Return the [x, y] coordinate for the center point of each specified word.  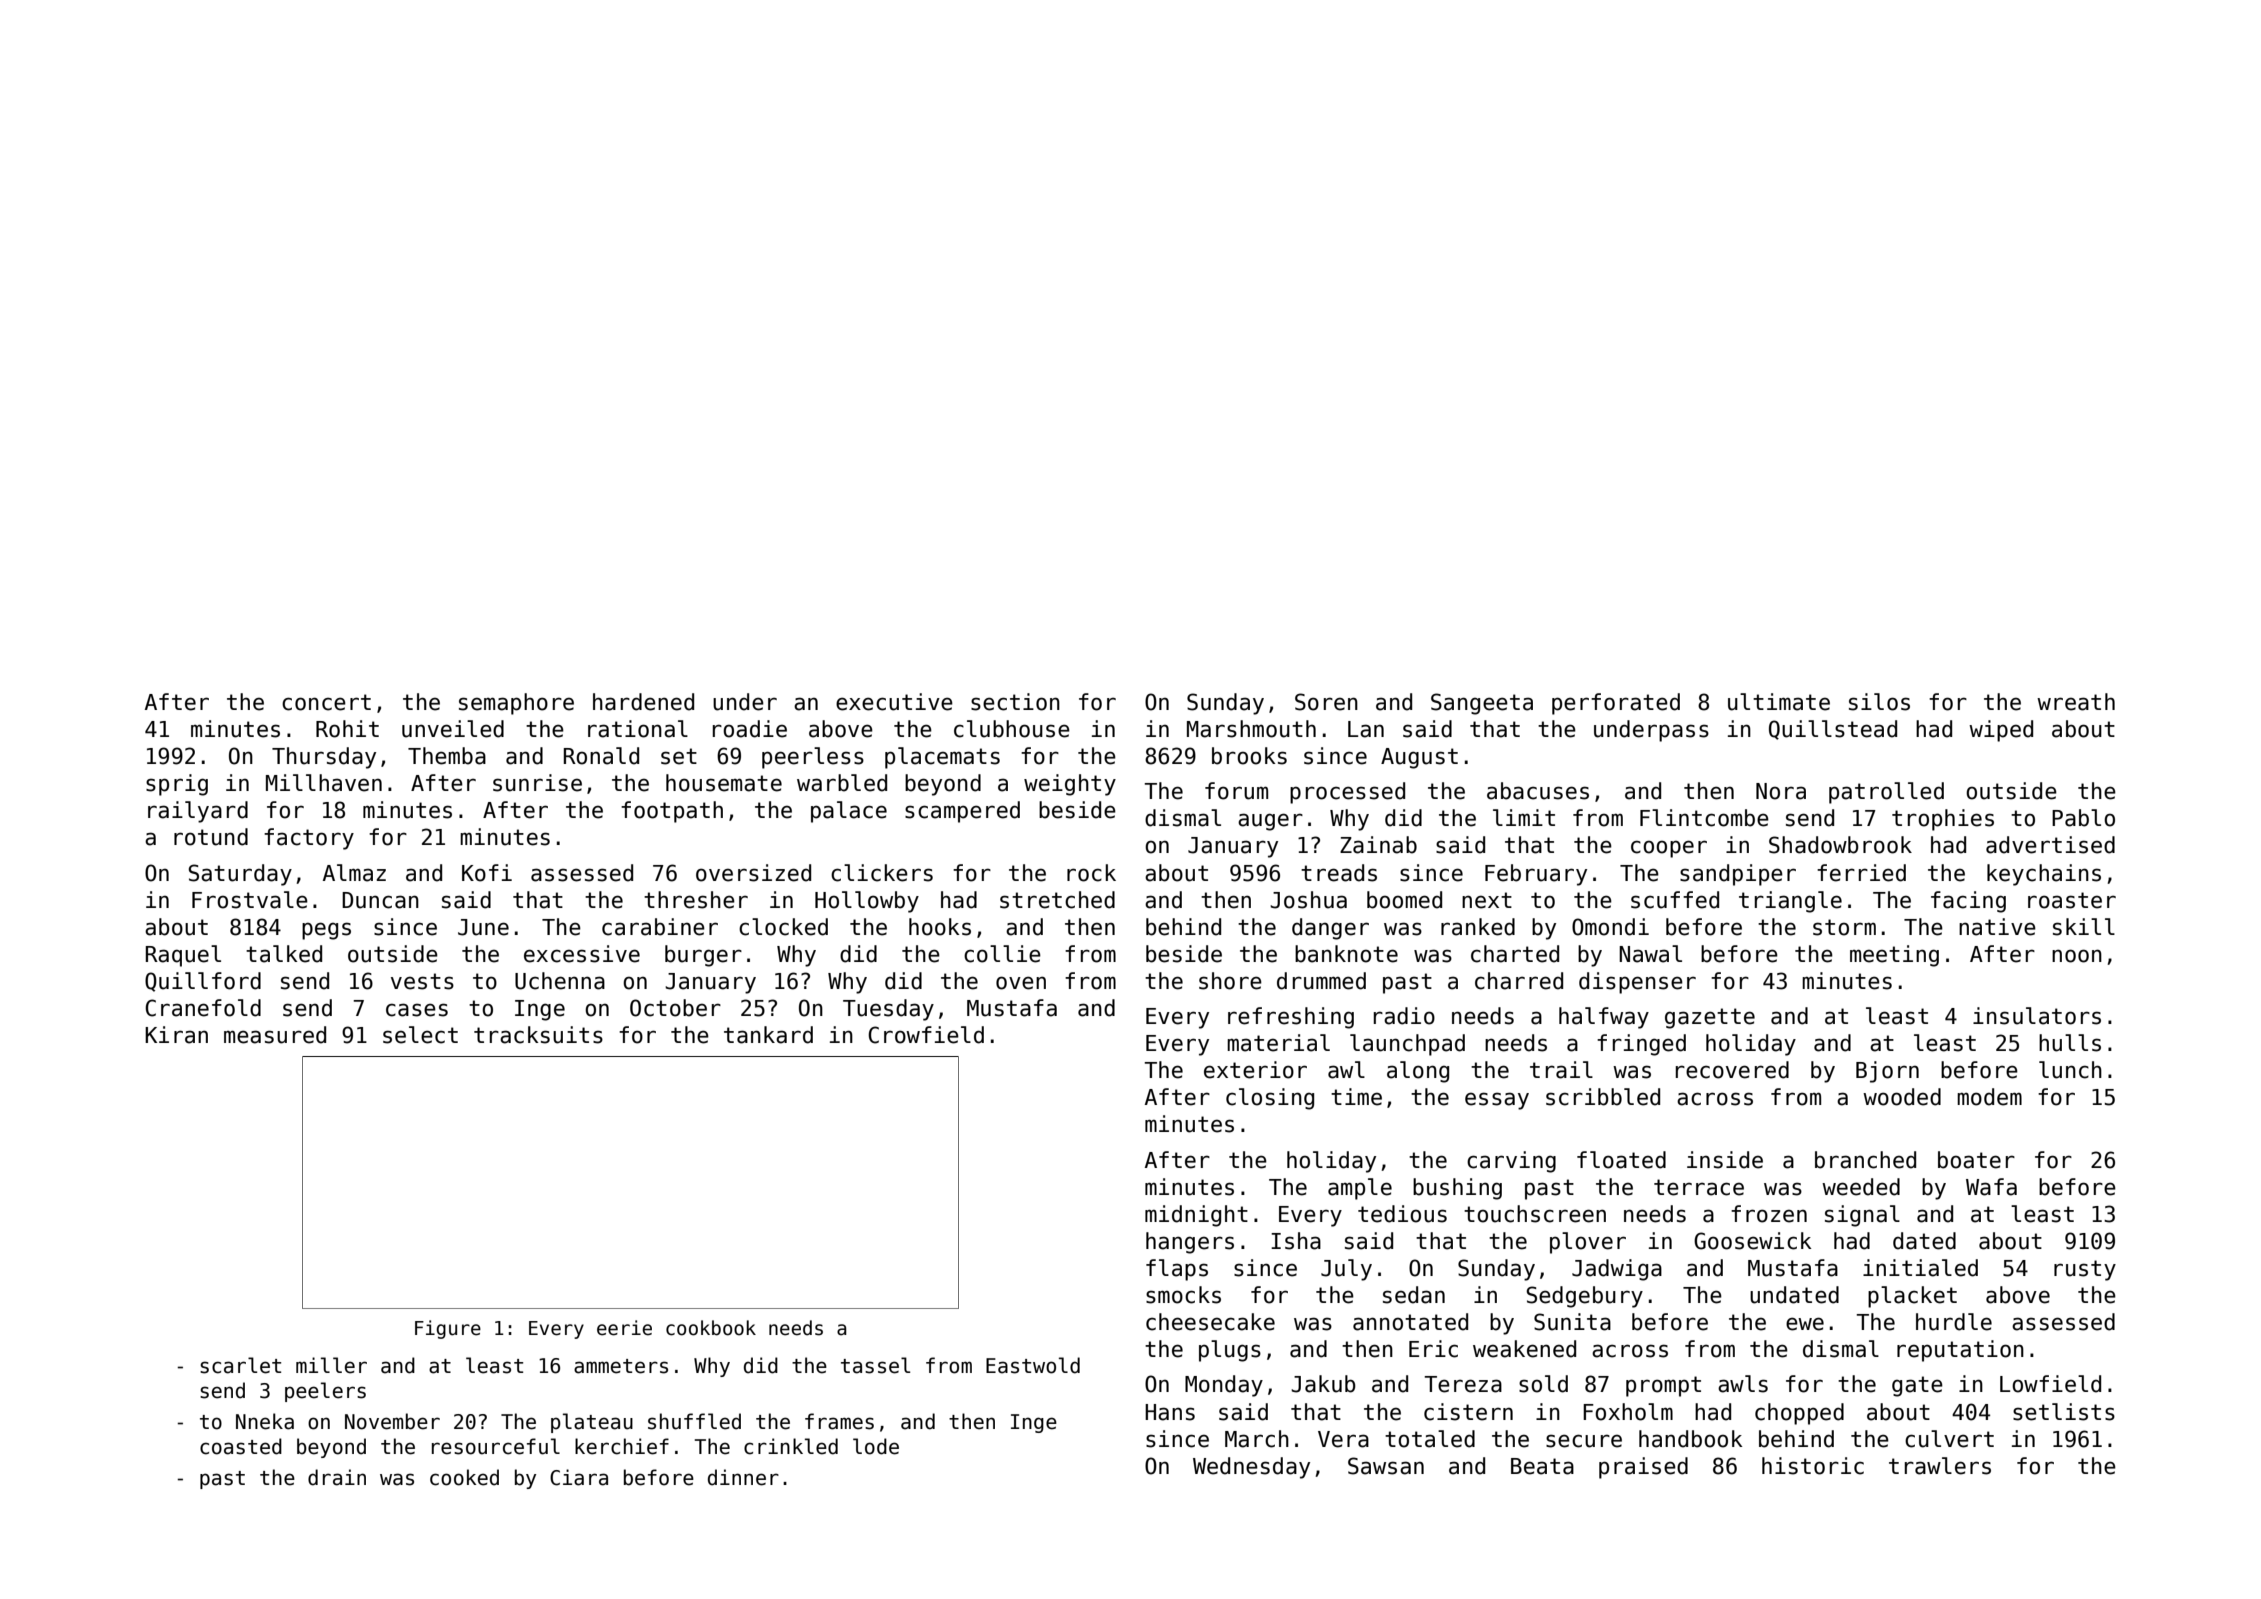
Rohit [347, 729]
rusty [2085, 1270]
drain [337, 1477]
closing [1270, 1099]
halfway [1604, 1018]
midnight [1196, 1216]
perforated [1616, 704]
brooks [1249, 756]
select [420, 1035]
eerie [624, 1328]
